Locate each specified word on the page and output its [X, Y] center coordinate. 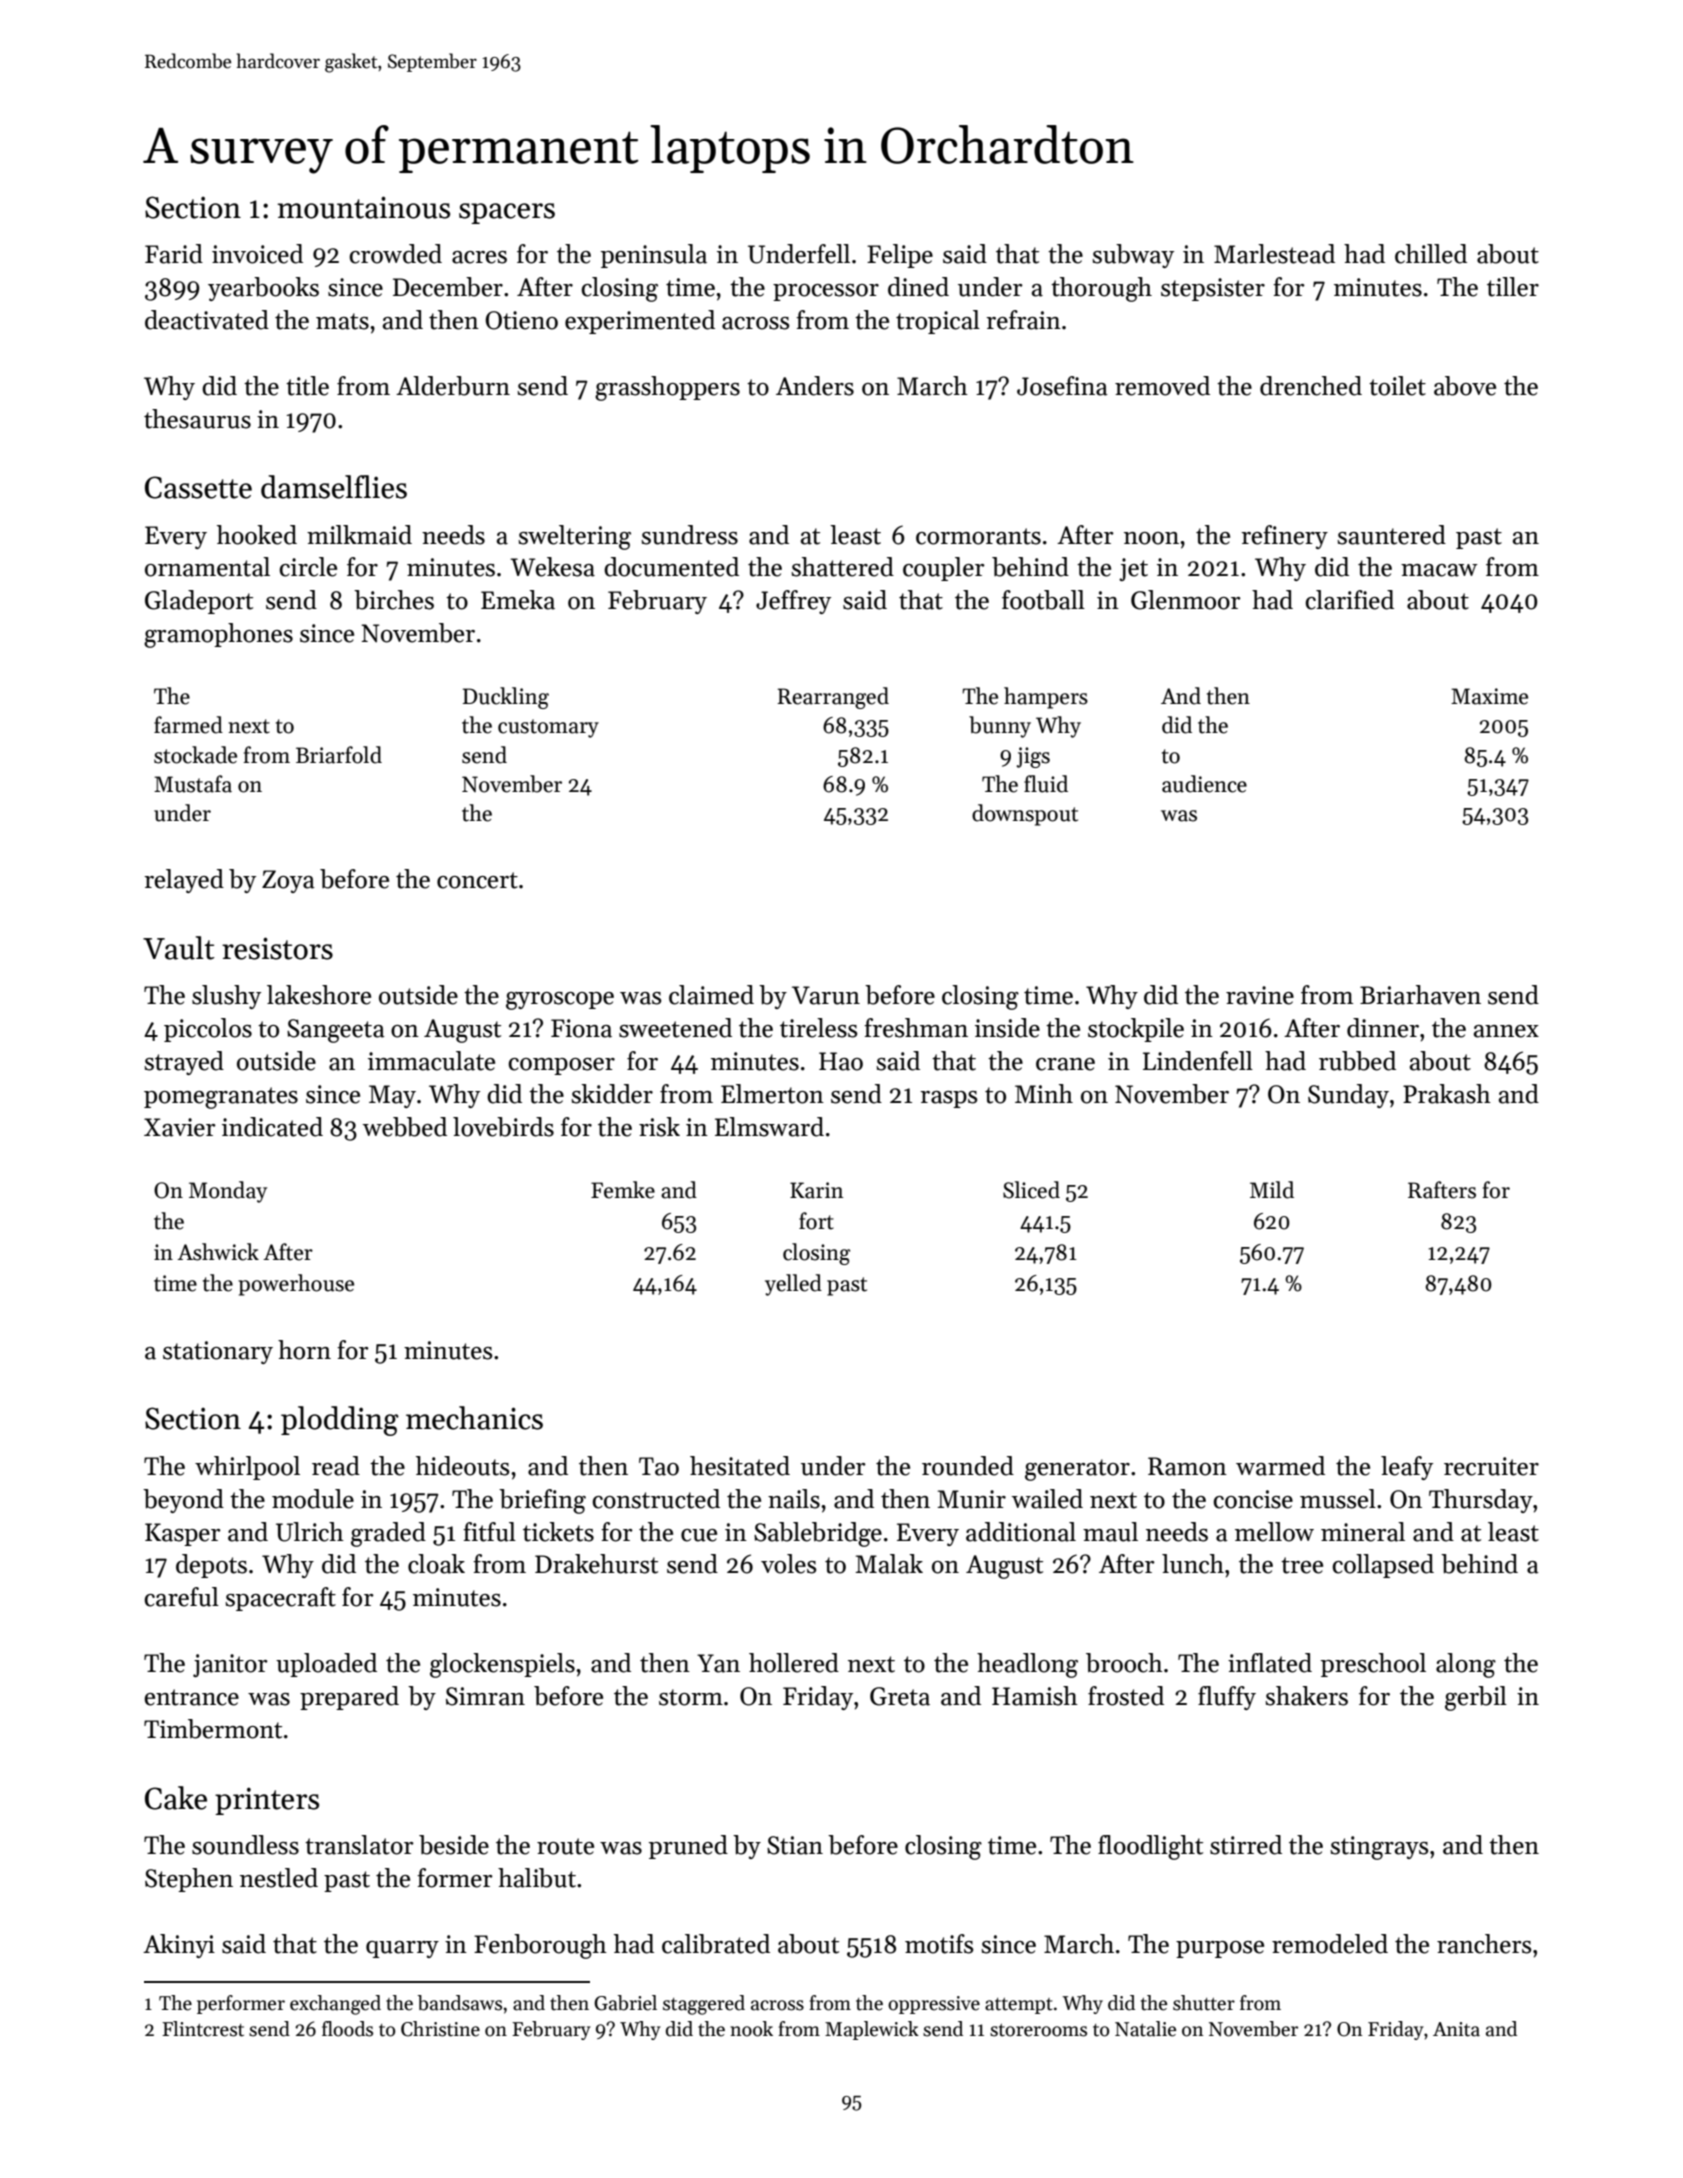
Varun [826, 995]
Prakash [1447, 1094]
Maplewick [872, 2030]
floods [347, 2029]
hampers [1046, 698]
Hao [841, 1061]
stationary [218, 1352]
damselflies [334, 487]
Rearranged [833, 698]
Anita [1456, 2029]
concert [477, 880]
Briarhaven [1420, 995]
